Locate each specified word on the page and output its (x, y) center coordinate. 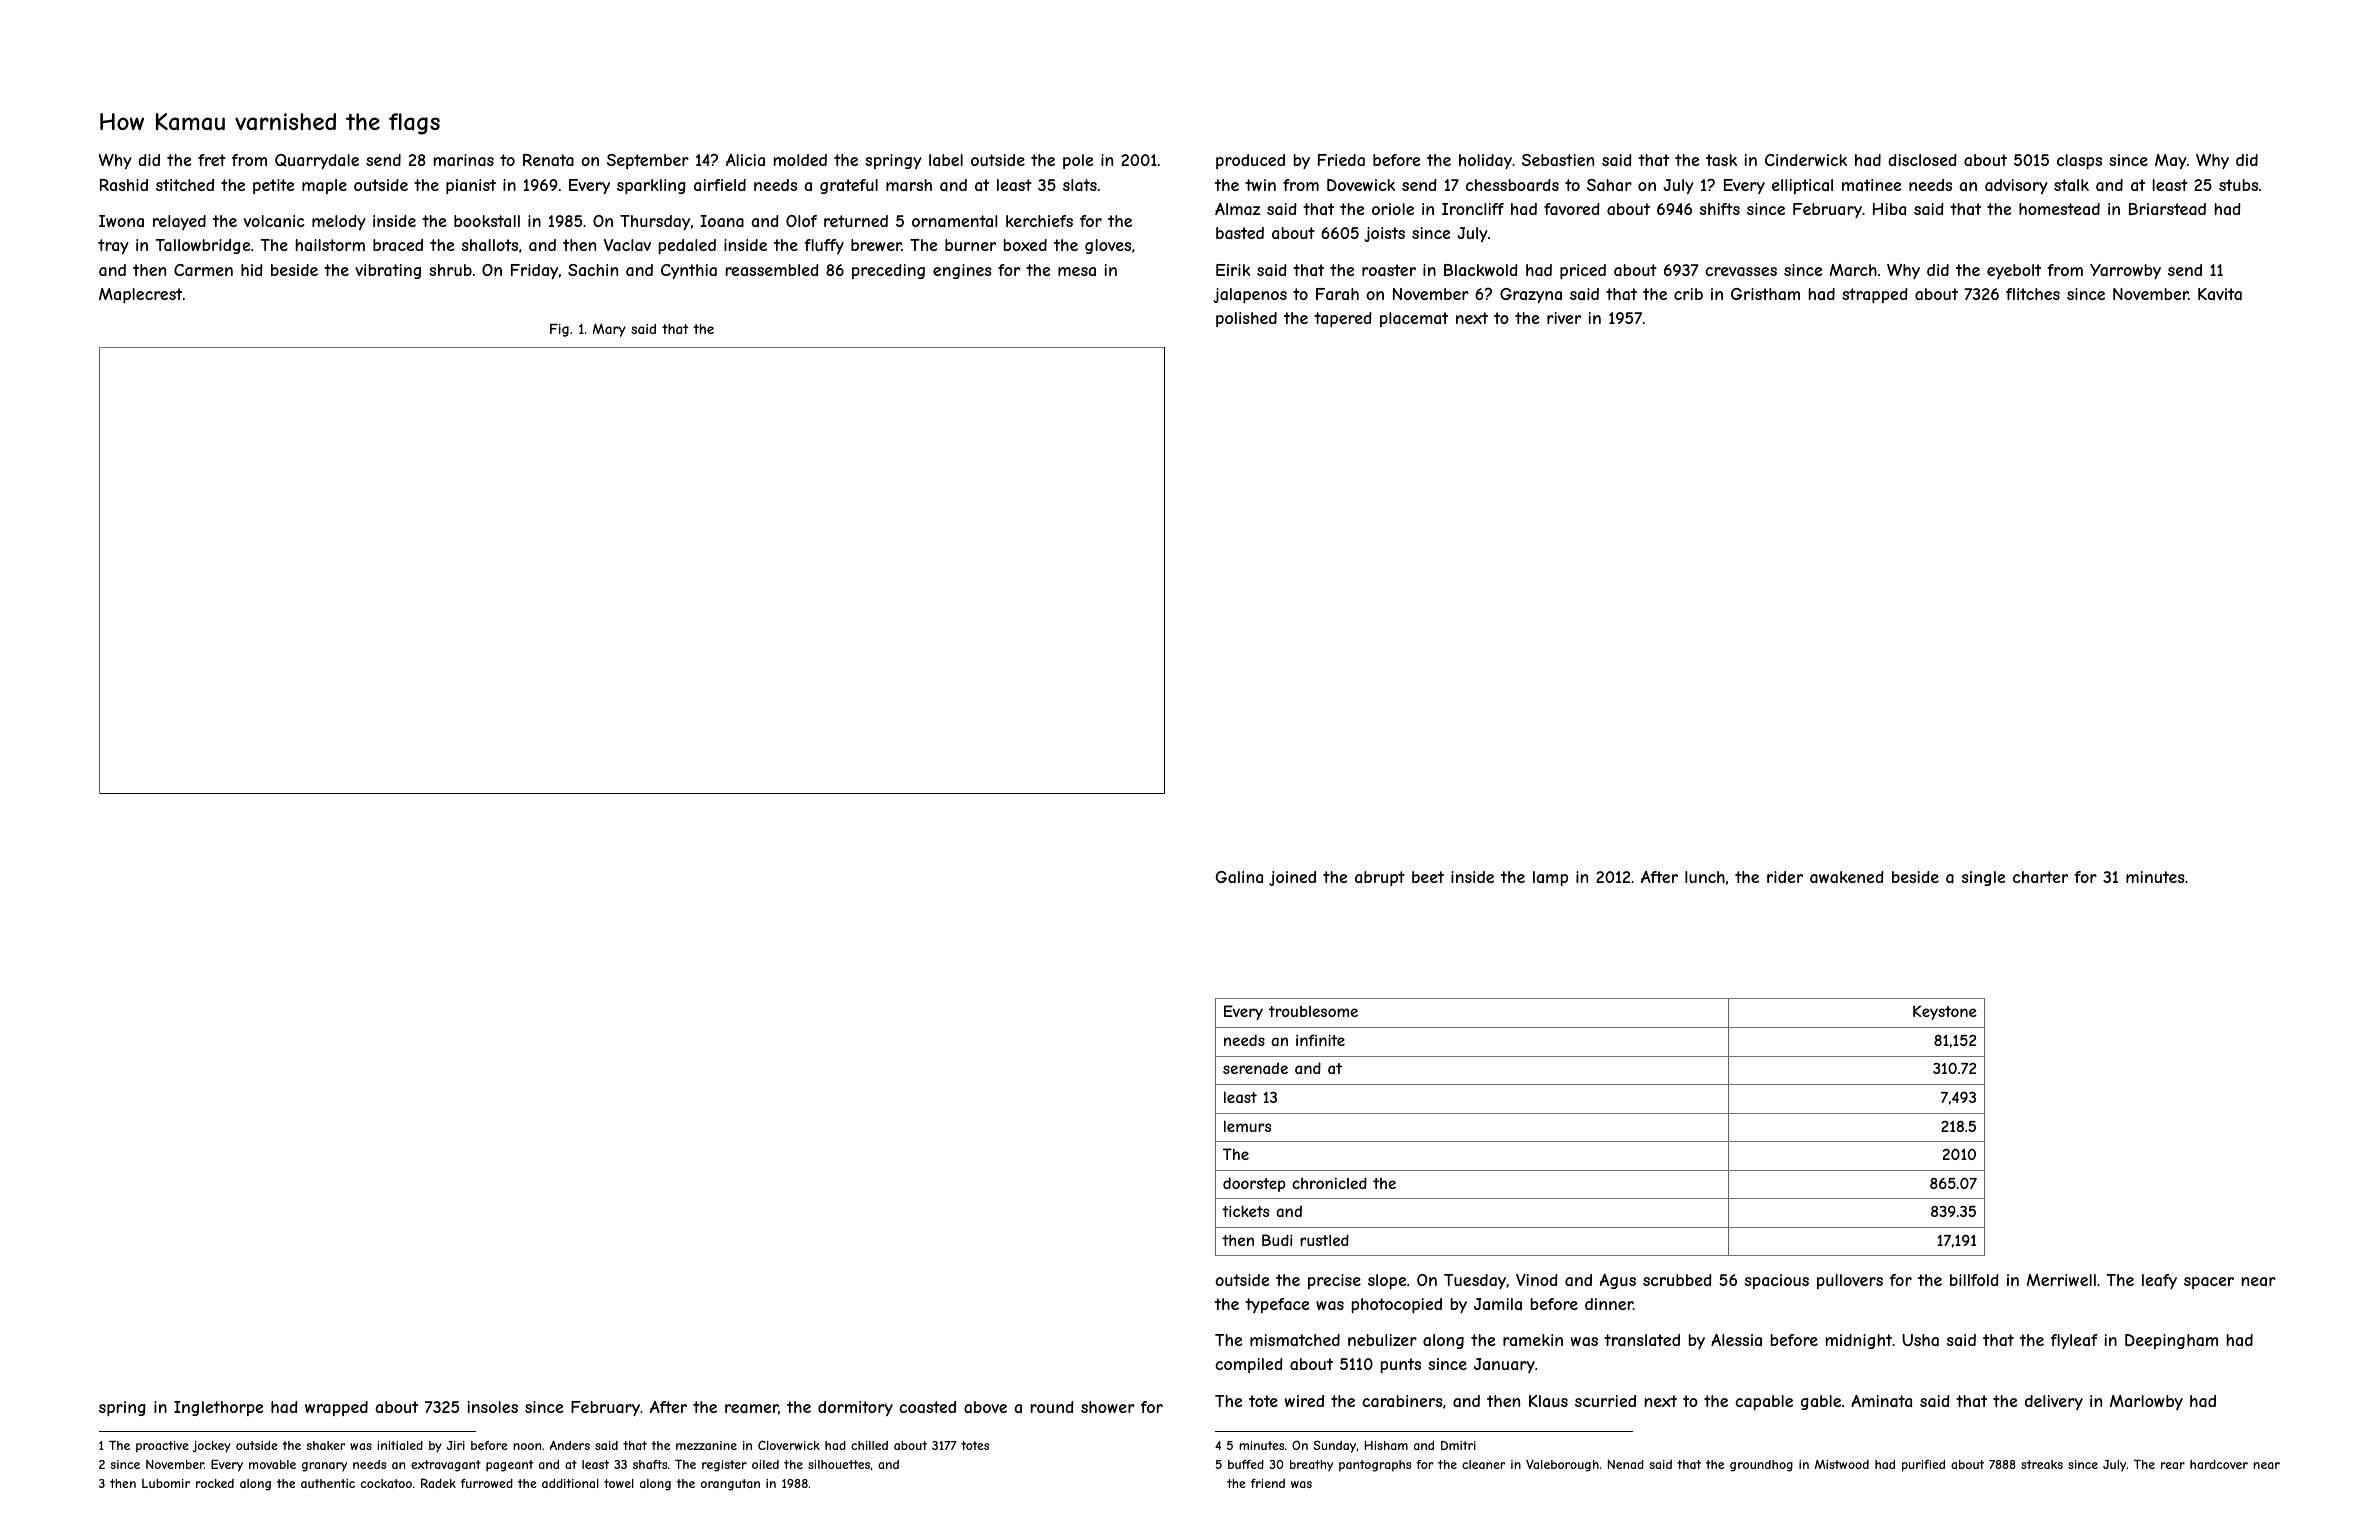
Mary (609, 330)
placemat (1414, 319)
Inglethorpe (218, 1408)
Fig (559, 330)
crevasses (1741, 271)
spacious (1777, 1281)
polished (1246, 319)
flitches (2033, 294)
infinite (1320, 1040)
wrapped (336, 1408)
